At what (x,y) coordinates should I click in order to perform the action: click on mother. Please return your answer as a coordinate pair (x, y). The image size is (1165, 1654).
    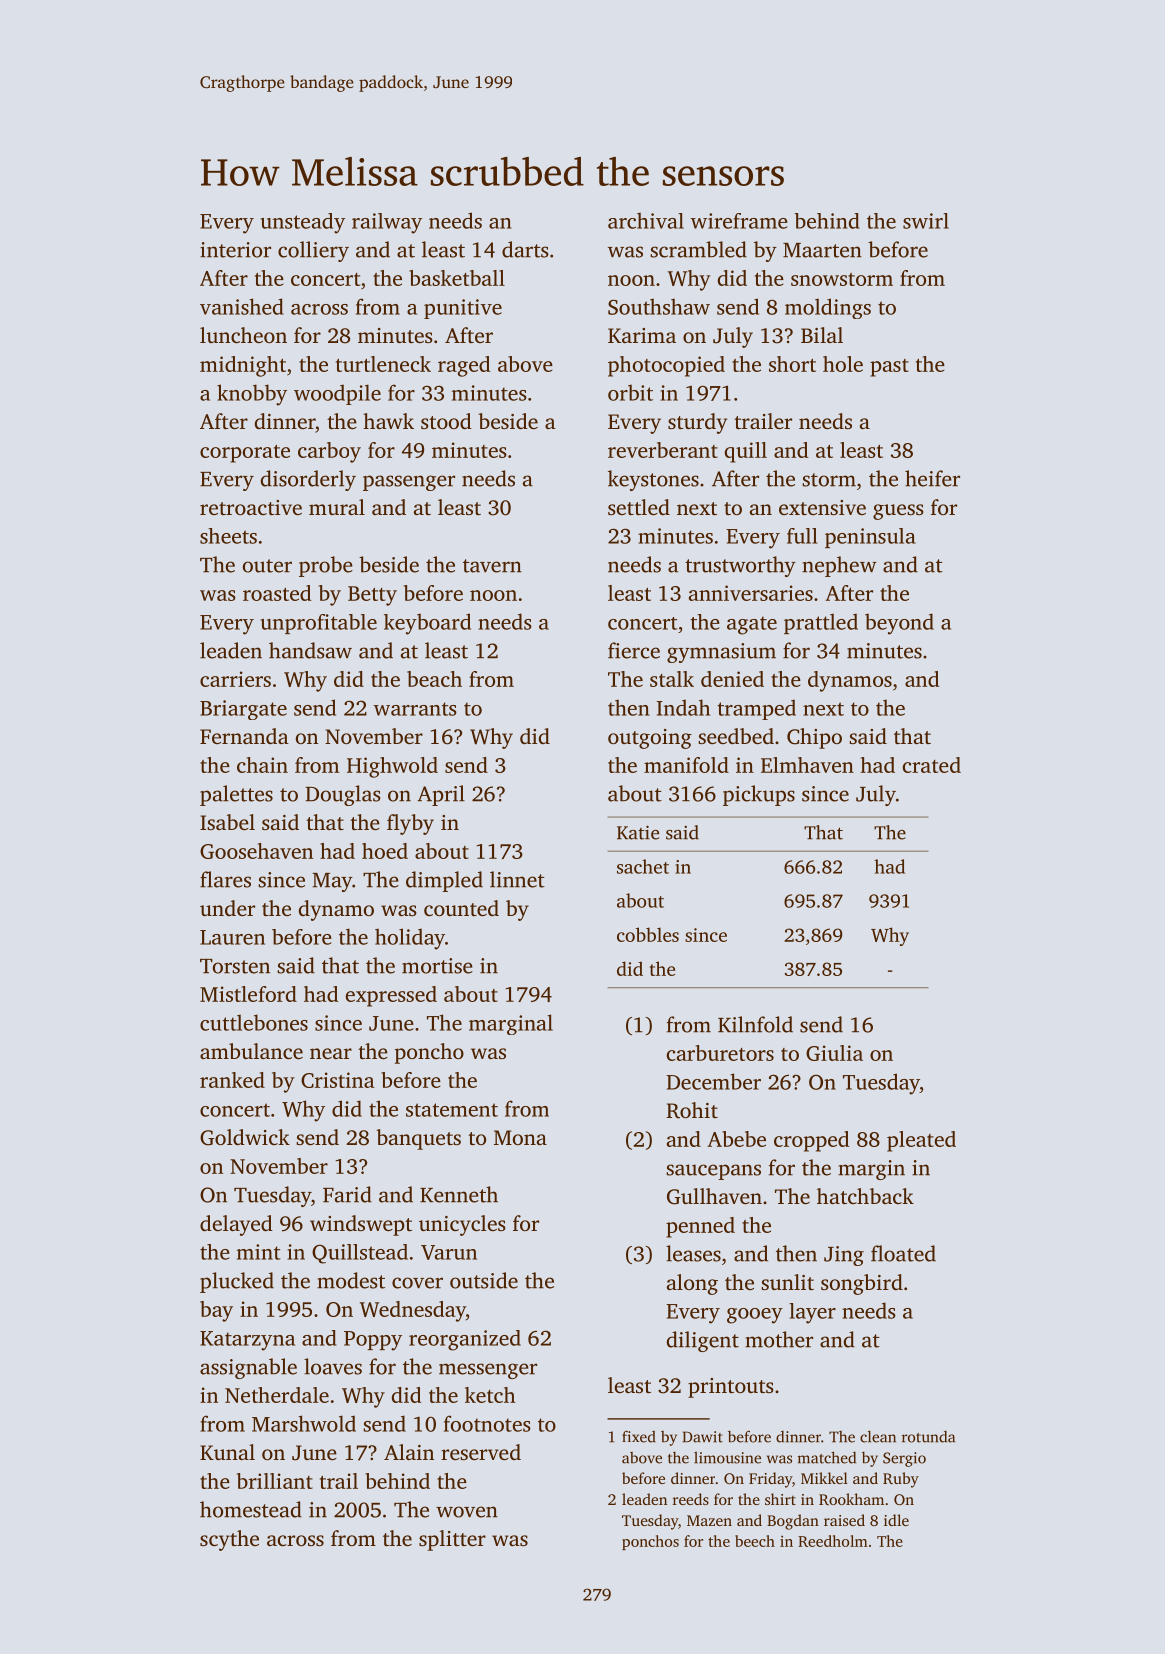
    Looking at the image, I should click on (779, 1339).
